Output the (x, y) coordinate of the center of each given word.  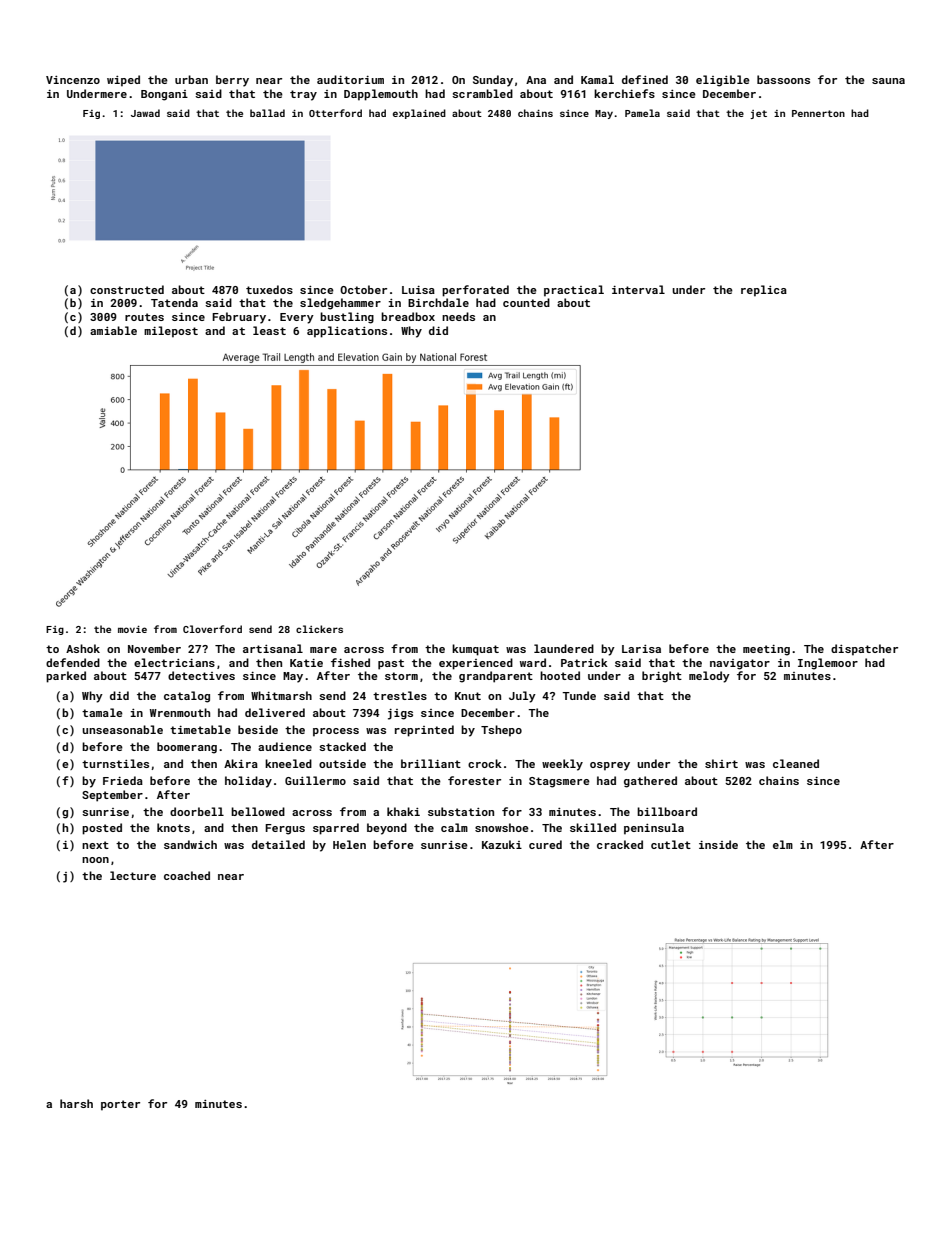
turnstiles (115, 763)
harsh (76, 1103)
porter (120, 1105)
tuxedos (269, 289)
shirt (721, 763)
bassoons (783, 79)
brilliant (431, 763)
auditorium (350, 79)
